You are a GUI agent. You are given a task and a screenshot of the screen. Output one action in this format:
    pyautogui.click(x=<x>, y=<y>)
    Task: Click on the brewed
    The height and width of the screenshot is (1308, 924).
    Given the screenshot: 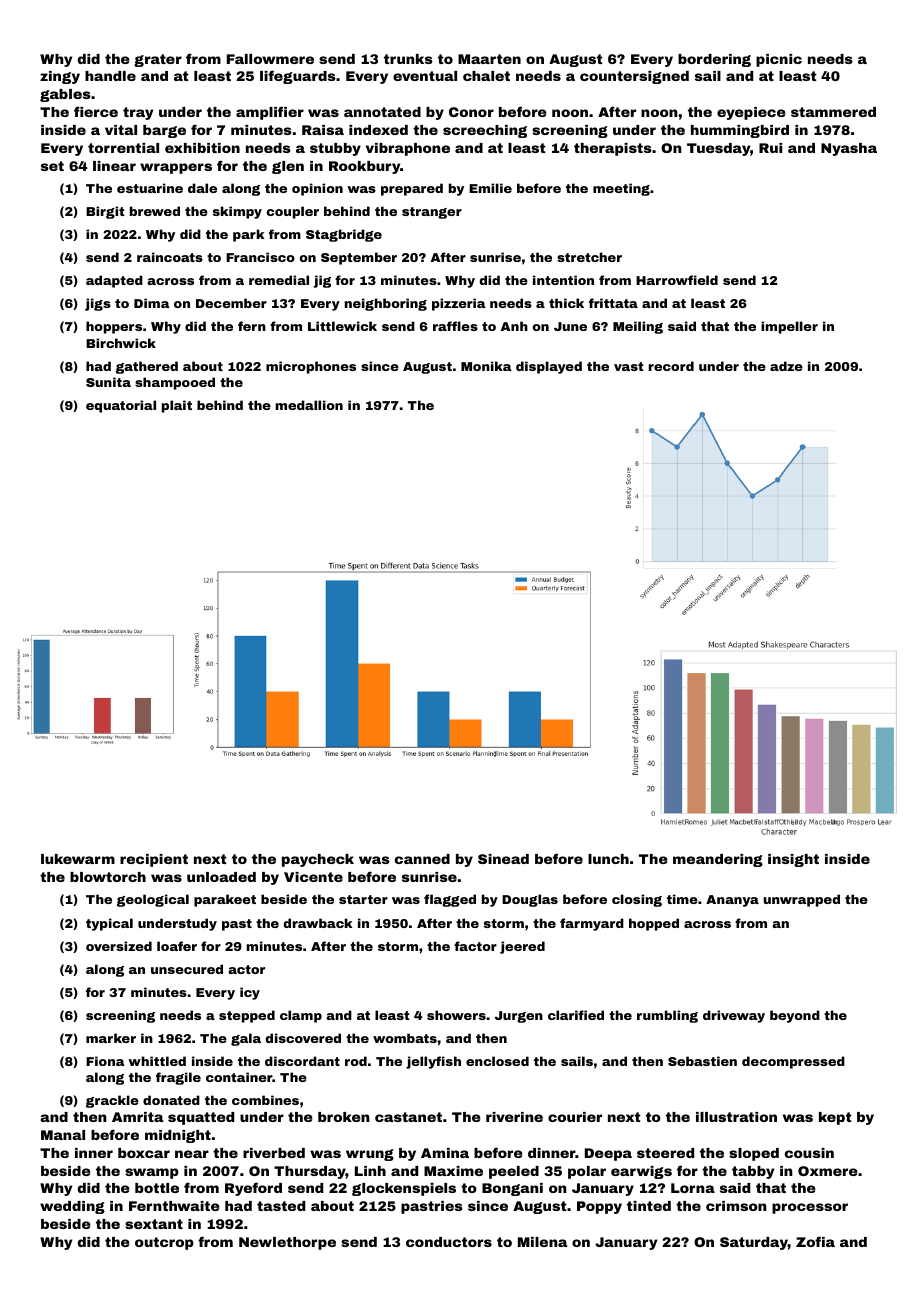 What is the action you would take?
    pyautogui.click(x=155, y=211)
